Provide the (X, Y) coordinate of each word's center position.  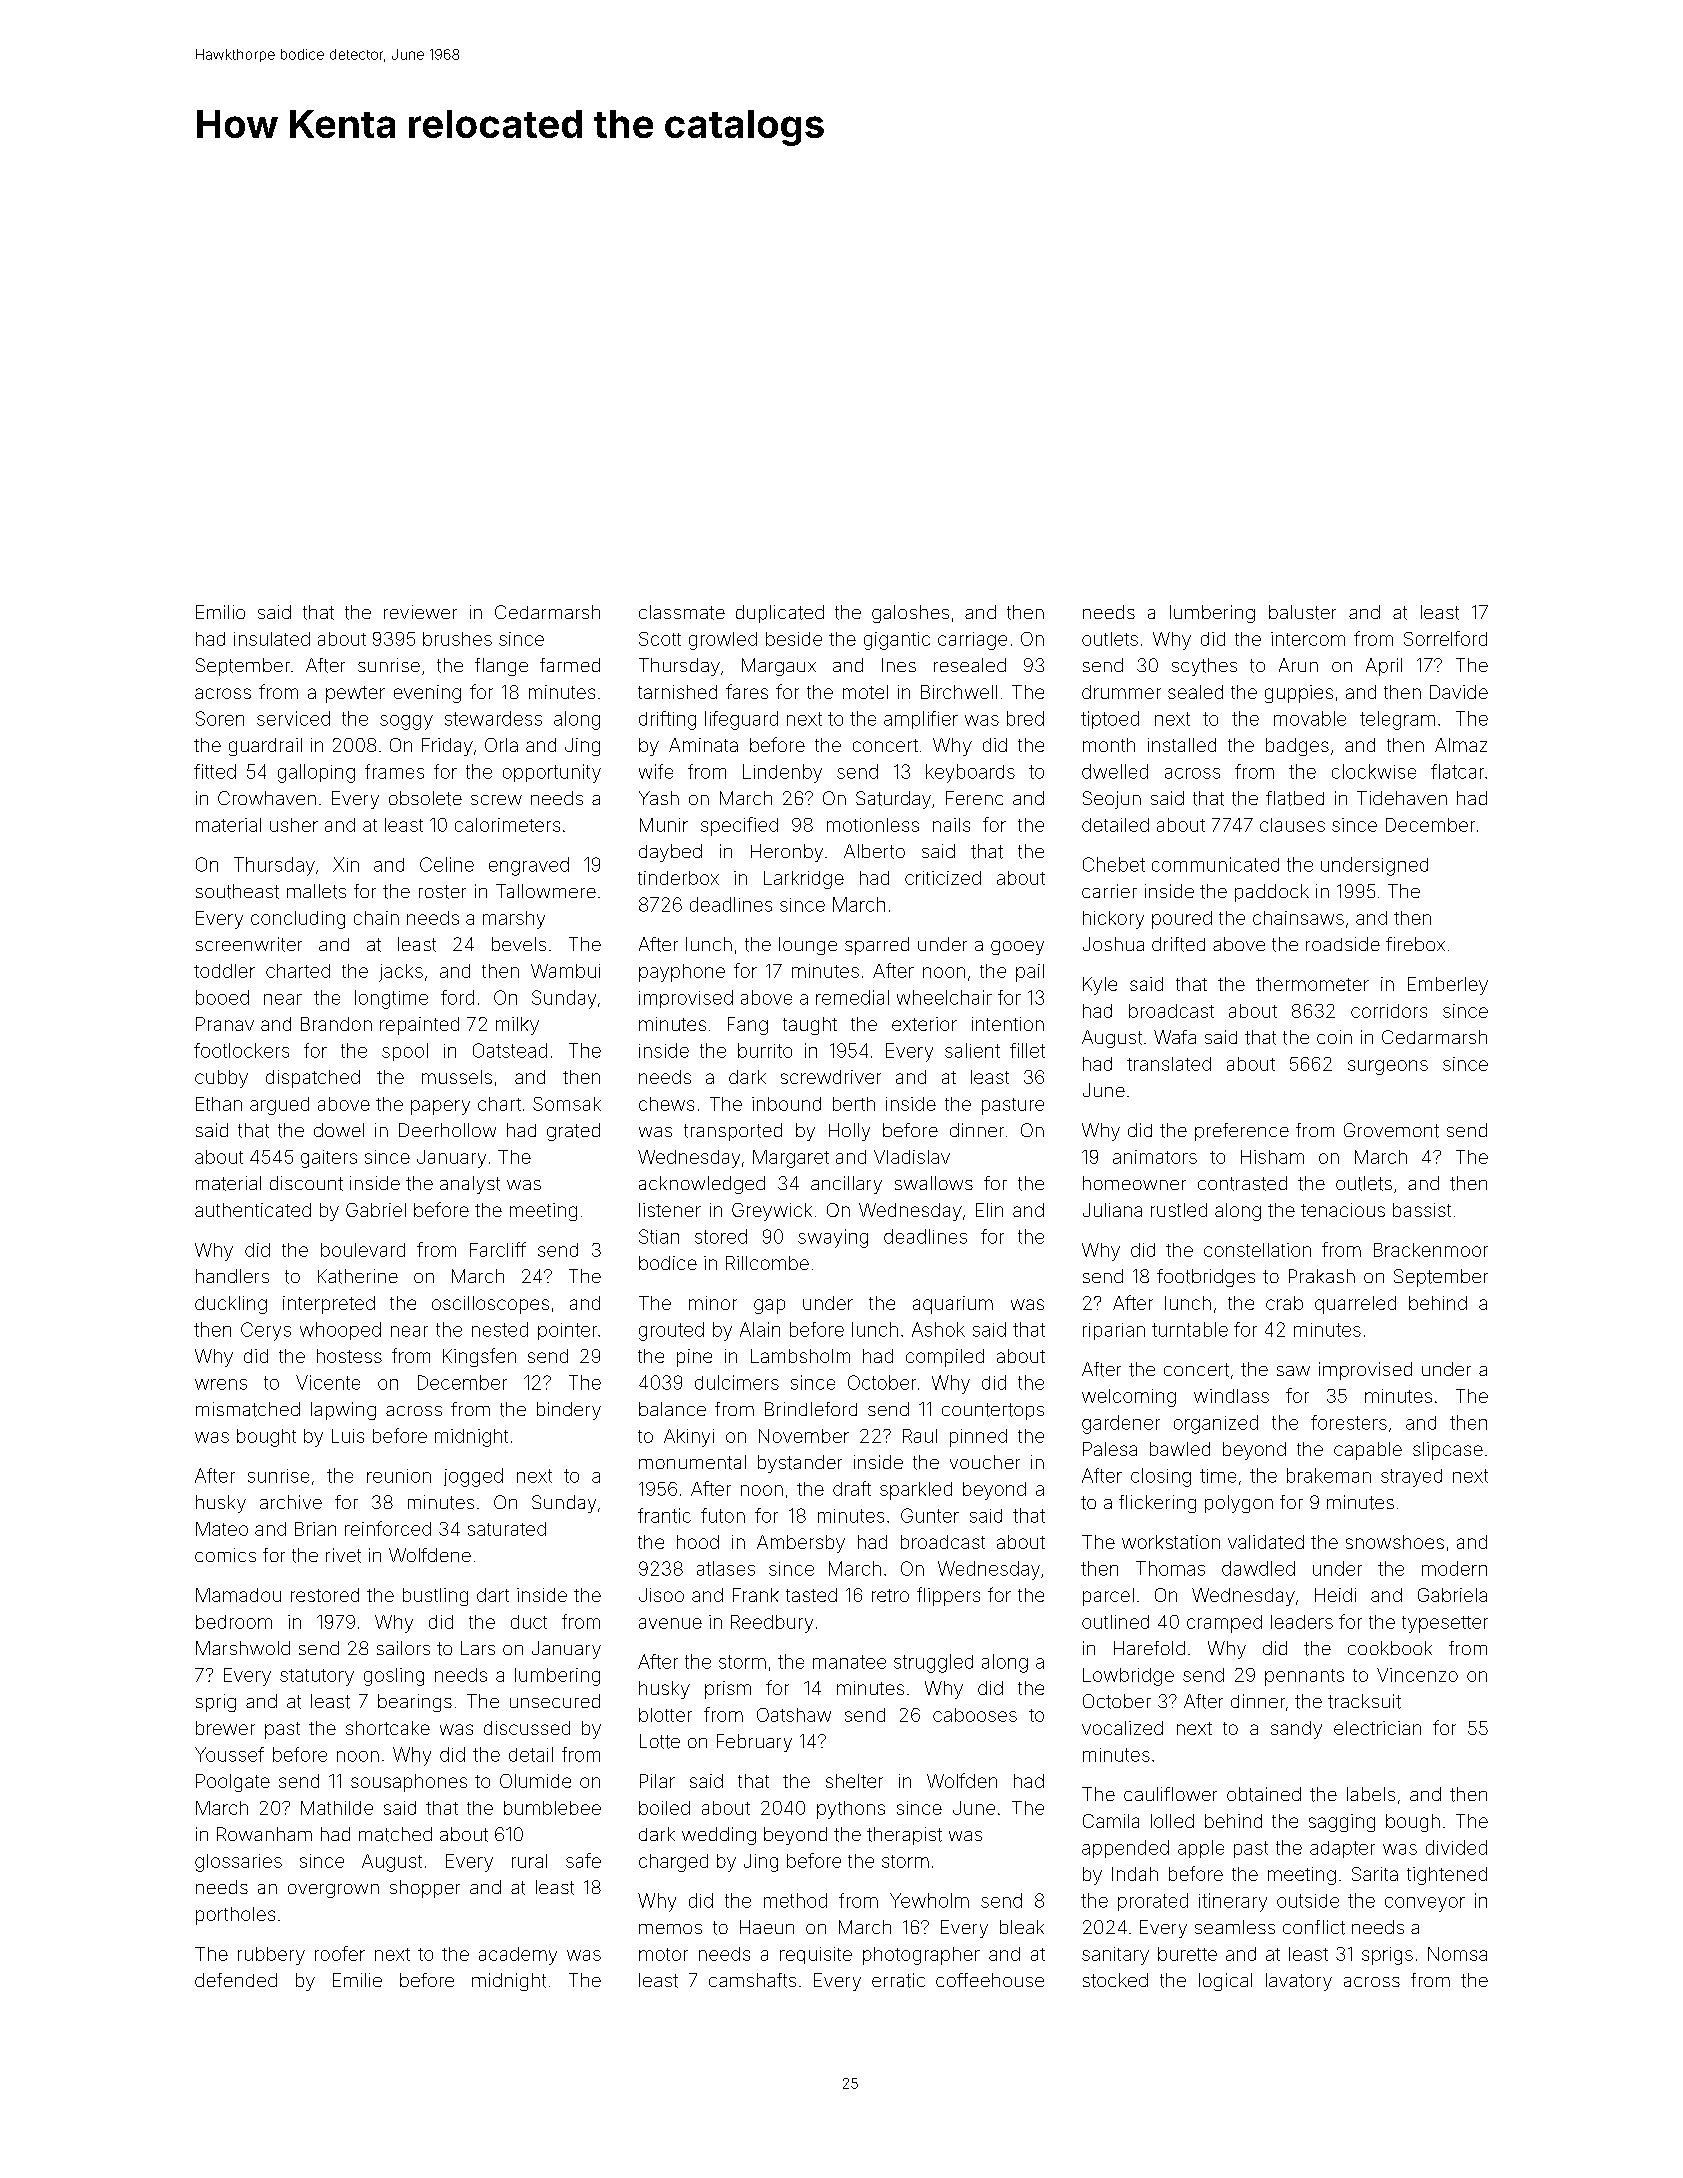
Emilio (220, 612)
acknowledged (702, 1185)
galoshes (910, 614)
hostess (349, 1356)
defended (236, 1980)
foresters (1349, 1422)
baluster (1302, 612)
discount (306, 1183)
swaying (833, 1238)
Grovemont (1391, 1130)
